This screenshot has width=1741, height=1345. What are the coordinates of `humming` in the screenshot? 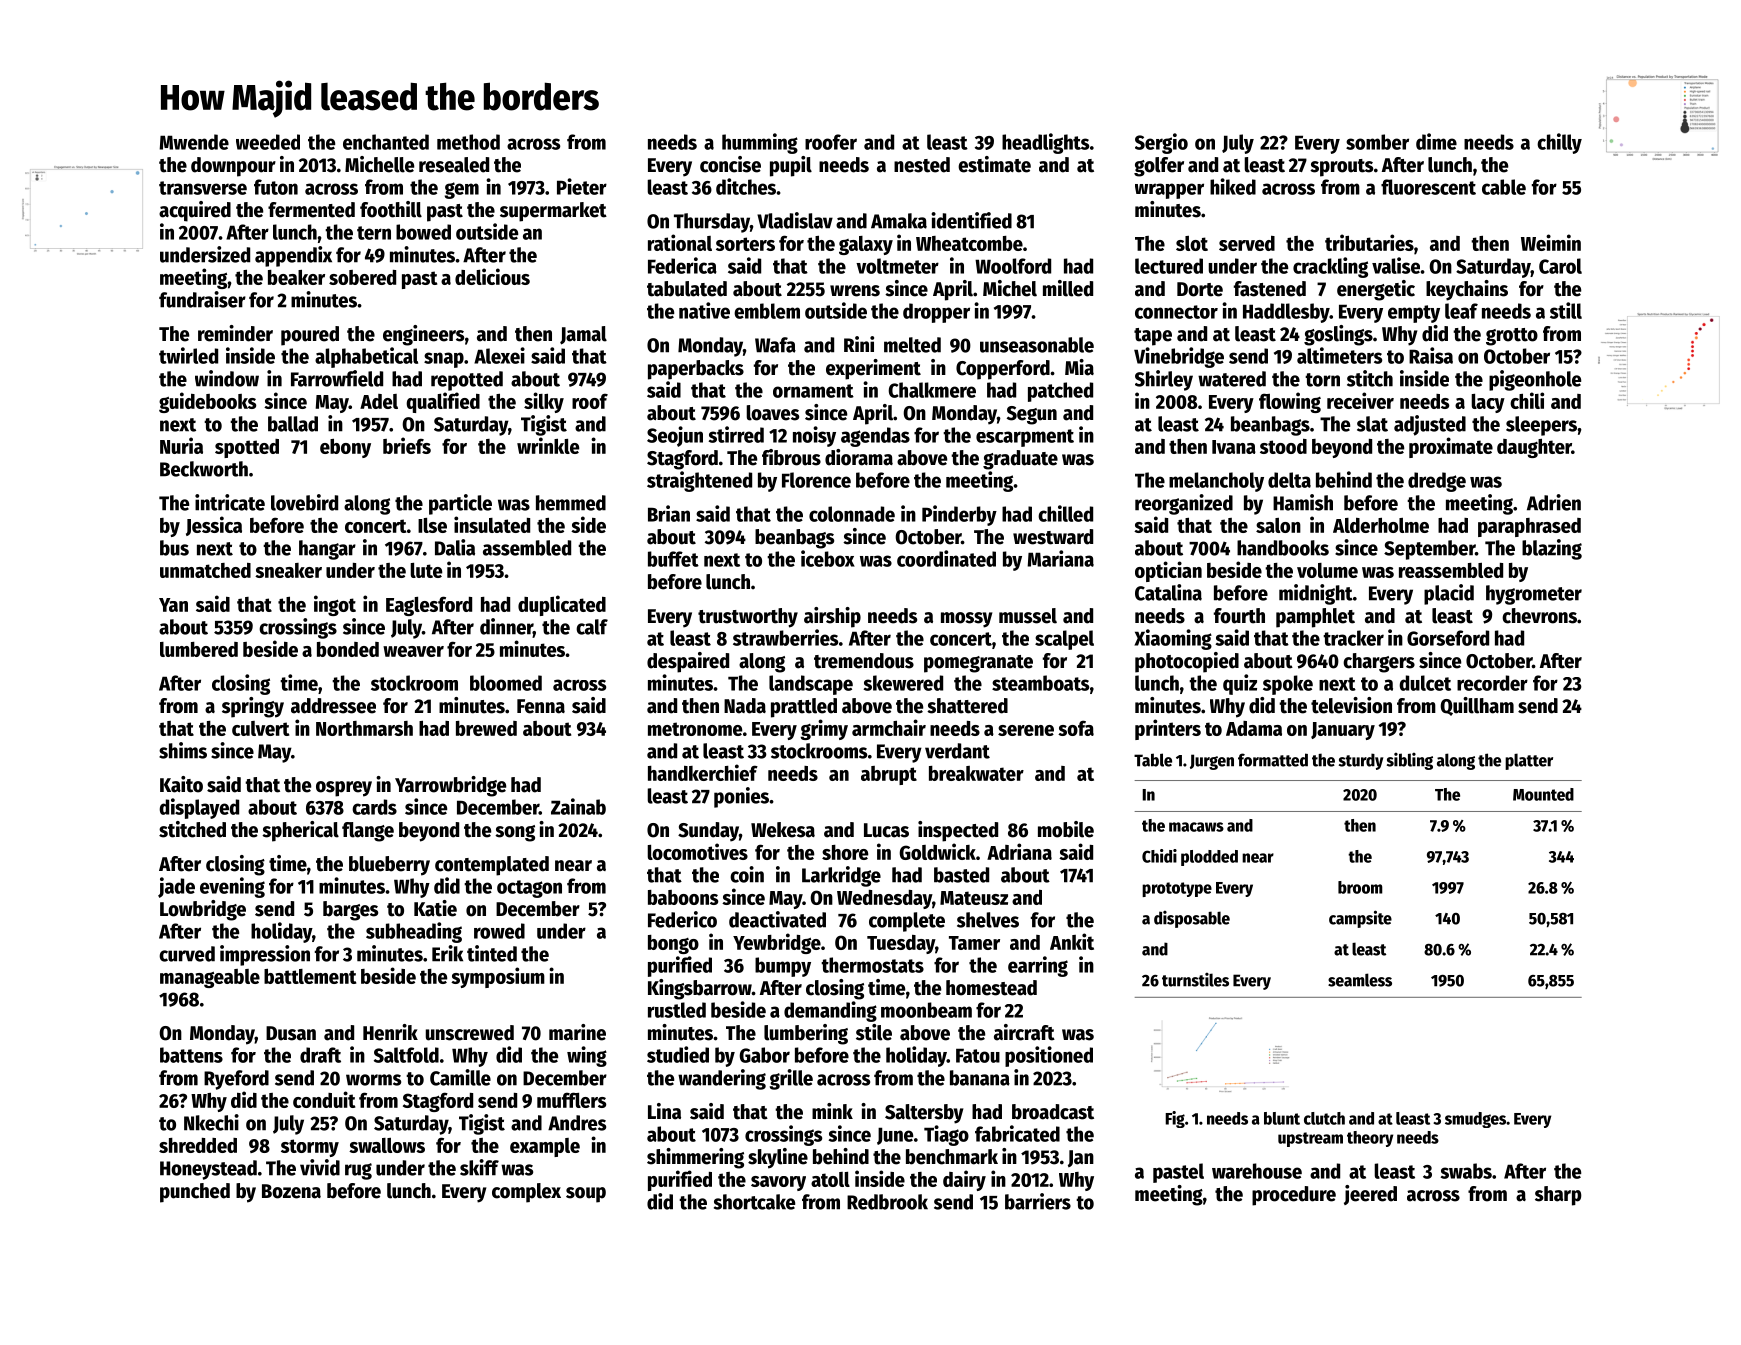 It's located at (760, 143).
